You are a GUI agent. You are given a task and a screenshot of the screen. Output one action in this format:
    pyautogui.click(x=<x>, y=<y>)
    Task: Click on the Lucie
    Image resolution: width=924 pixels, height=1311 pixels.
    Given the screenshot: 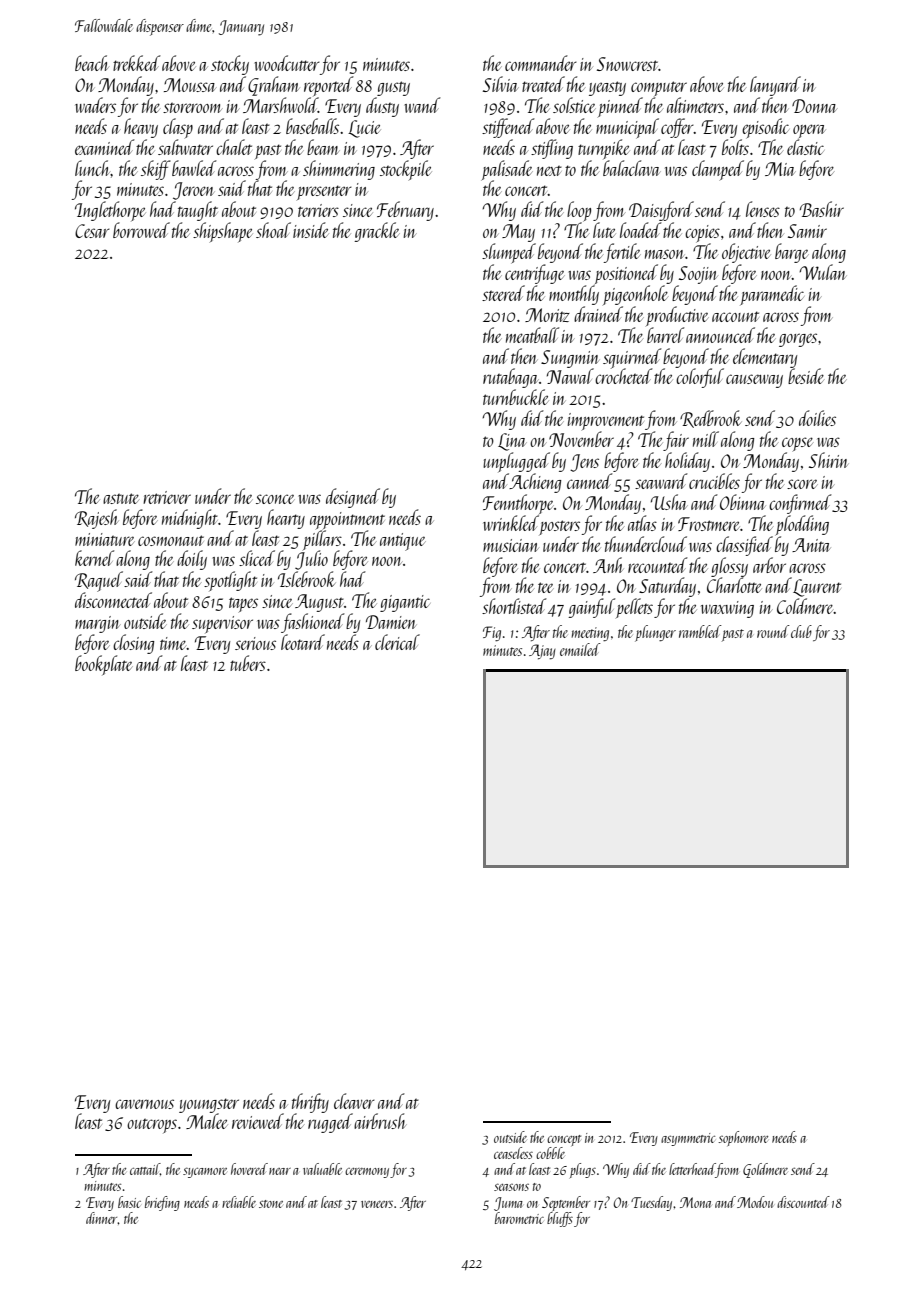 What is the action you would take?
    pyautogui.click(x=364, y=129)
